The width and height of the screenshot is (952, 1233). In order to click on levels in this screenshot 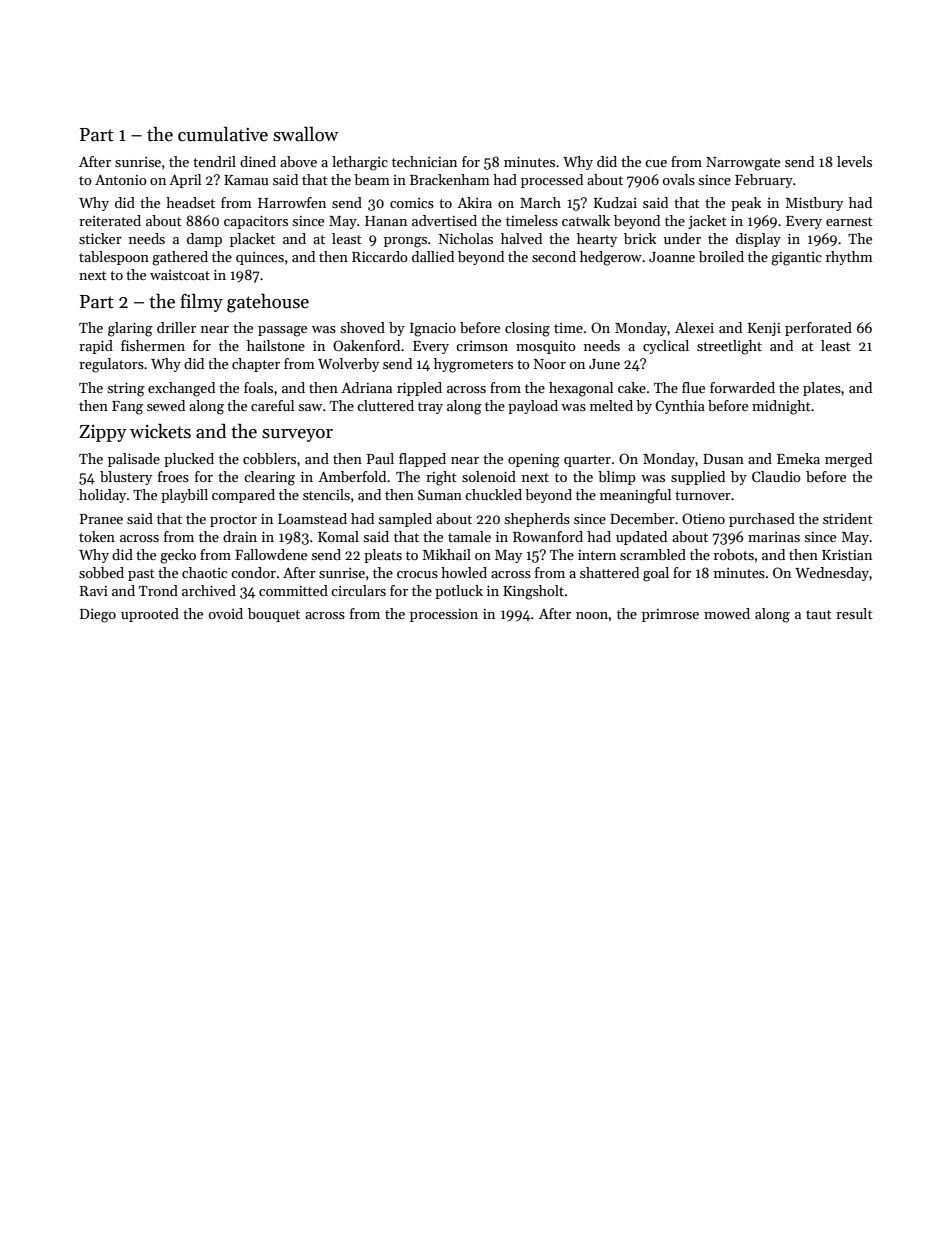, I will do `click(854, 161)`.
